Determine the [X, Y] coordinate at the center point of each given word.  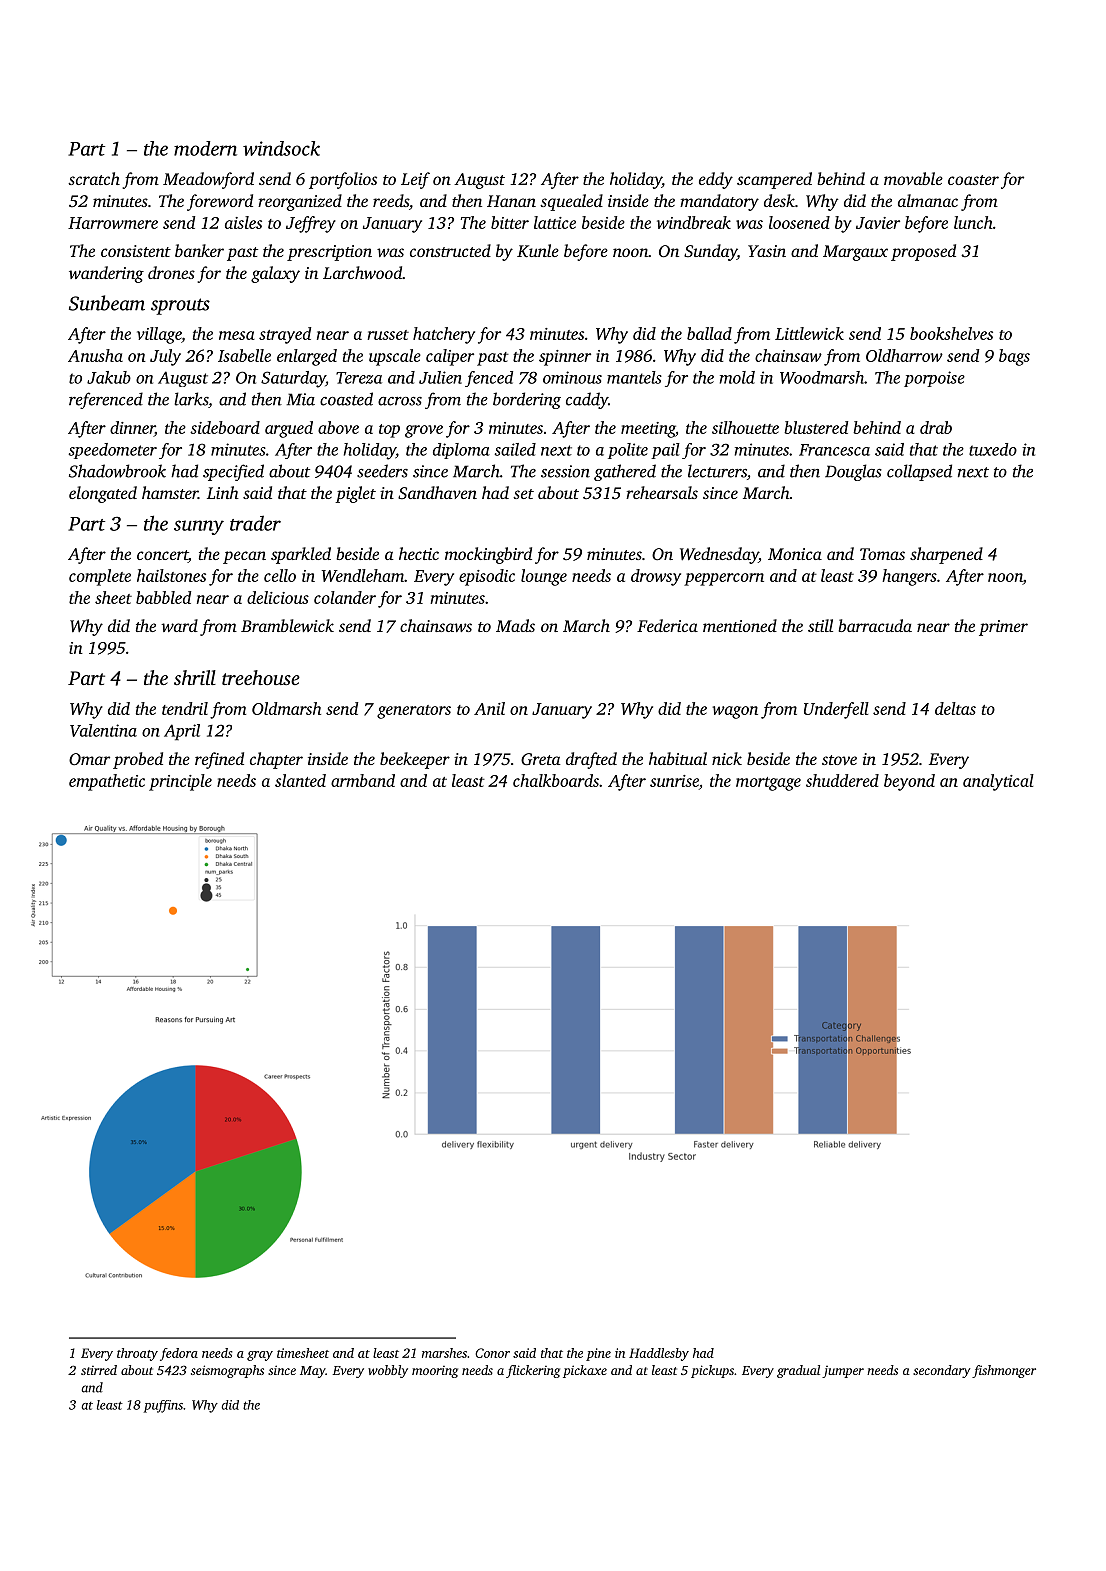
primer [1003, 628]
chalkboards [556, 780]
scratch [94, 178]
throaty [137, 1354]
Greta [541, 759]
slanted [300, 780]
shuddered [842, 780]
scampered [774, 180]
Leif [415, 180]
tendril [185, 708]
